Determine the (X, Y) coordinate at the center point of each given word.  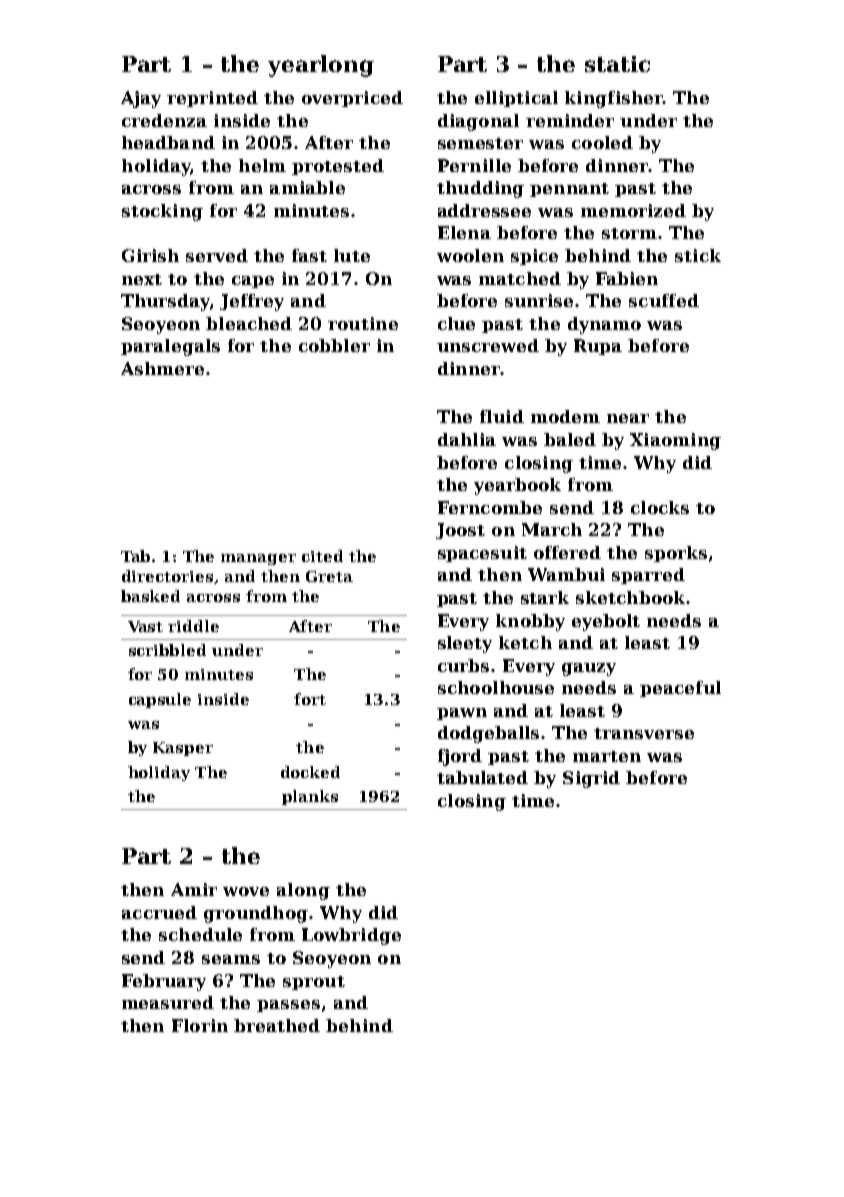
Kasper (183, 749)
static (617, 64)
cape (253, 282)
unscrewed (488, 345)
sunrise (539, 300)
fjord (460, 757)
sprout (314, 983)
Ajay (141, 99)
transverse (644, 733)
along (303, 891)
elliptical (516, 99)
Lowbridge (351, 936)
